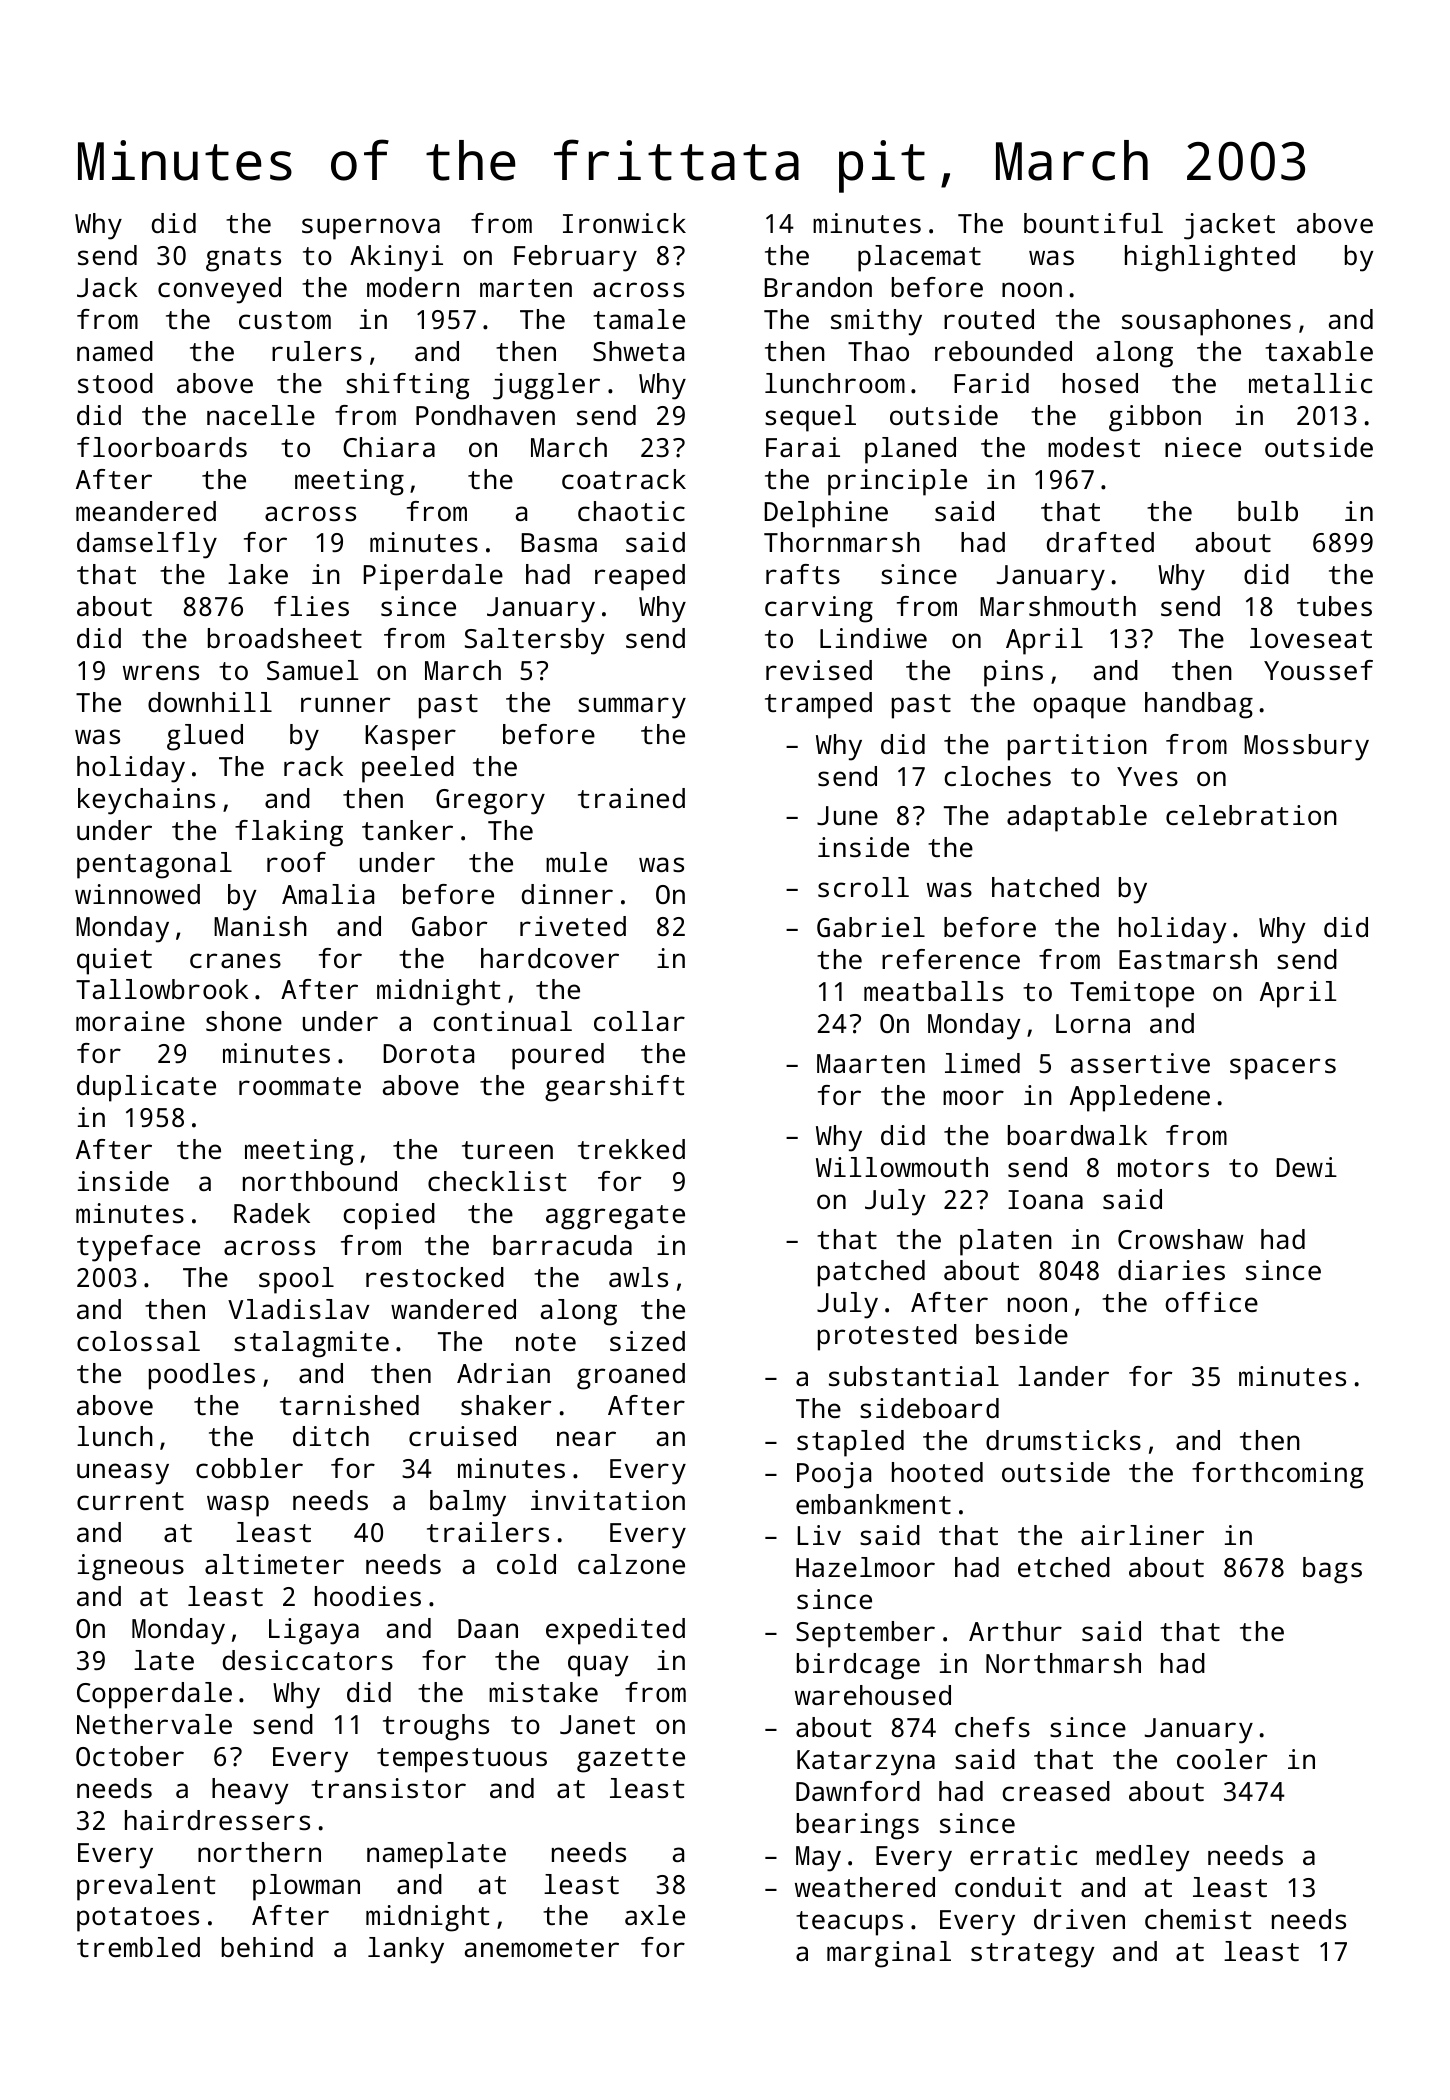  I want to click on plowman, so click(306, 1887).
